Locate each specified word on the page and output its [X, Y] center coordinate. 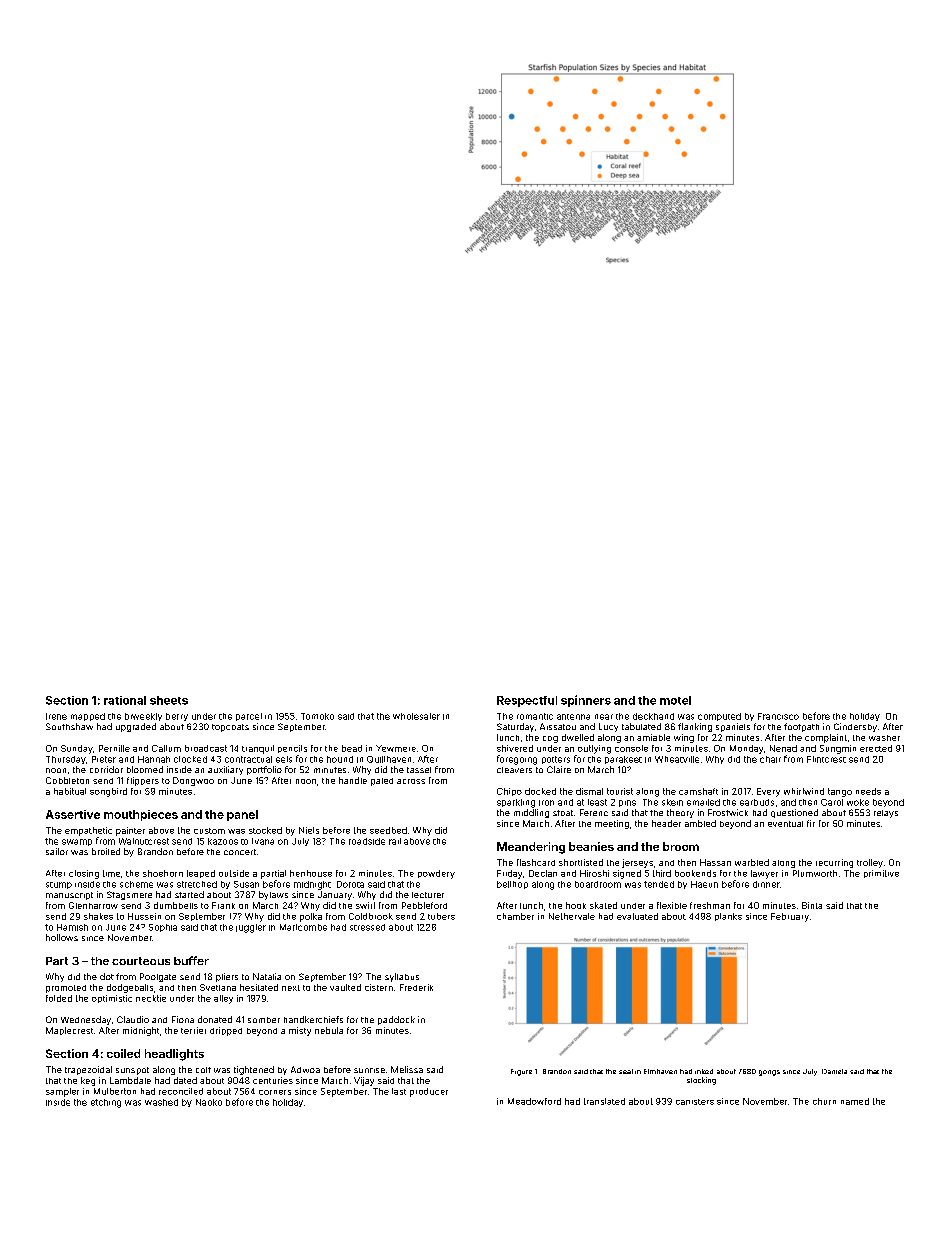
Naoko [209, 1102]
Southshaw [69, 726]
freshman [710, 905]
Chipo [509, 792]
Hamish [72, 927]
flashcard [536, 862]
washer [884, 738]
